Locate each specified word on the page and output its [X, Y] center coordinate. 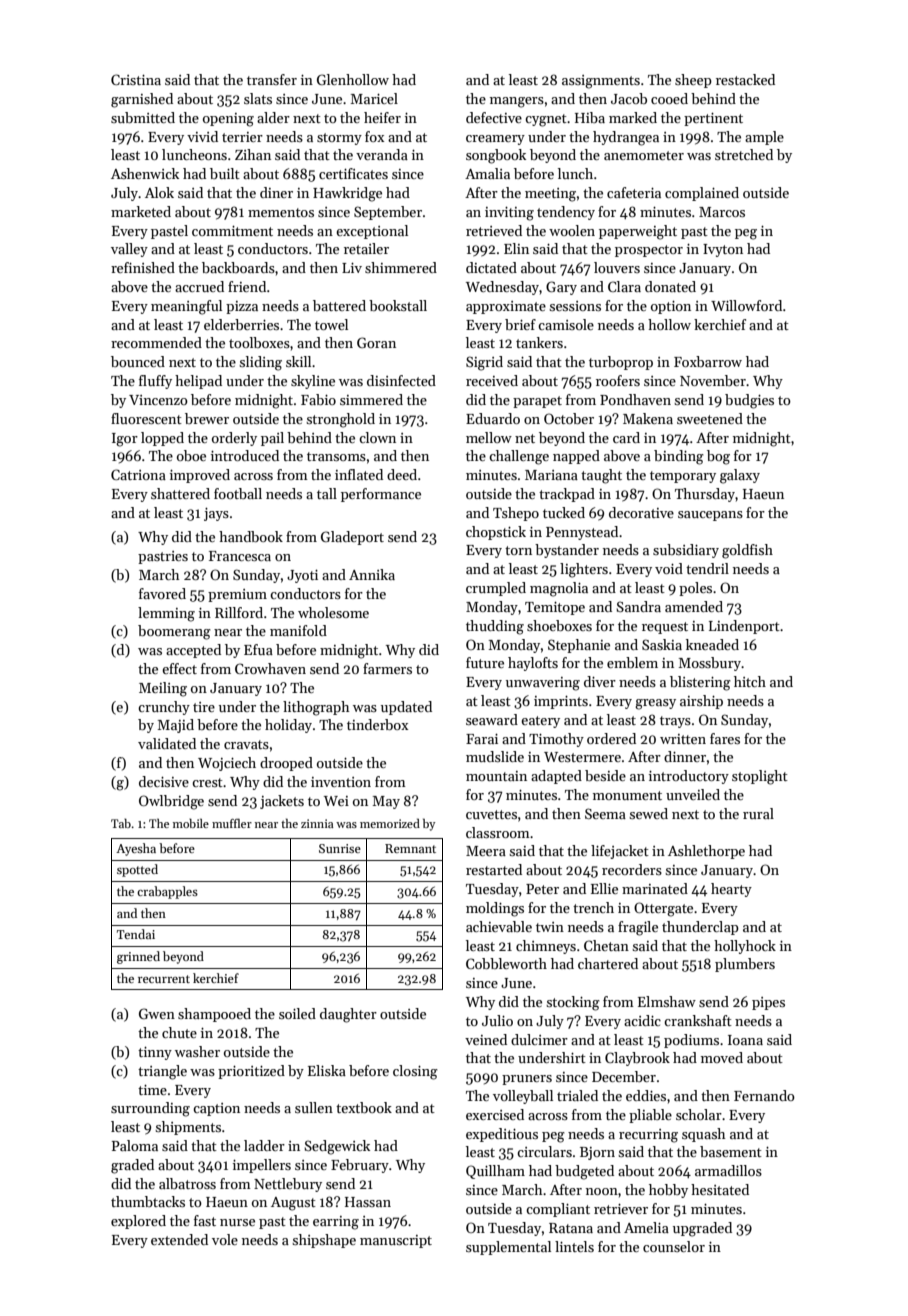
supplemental [508, 1248]
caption [216, 1109]
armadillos [728, 1170]
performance [381, 495]
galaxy [740, 476]
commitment [232, 231]
